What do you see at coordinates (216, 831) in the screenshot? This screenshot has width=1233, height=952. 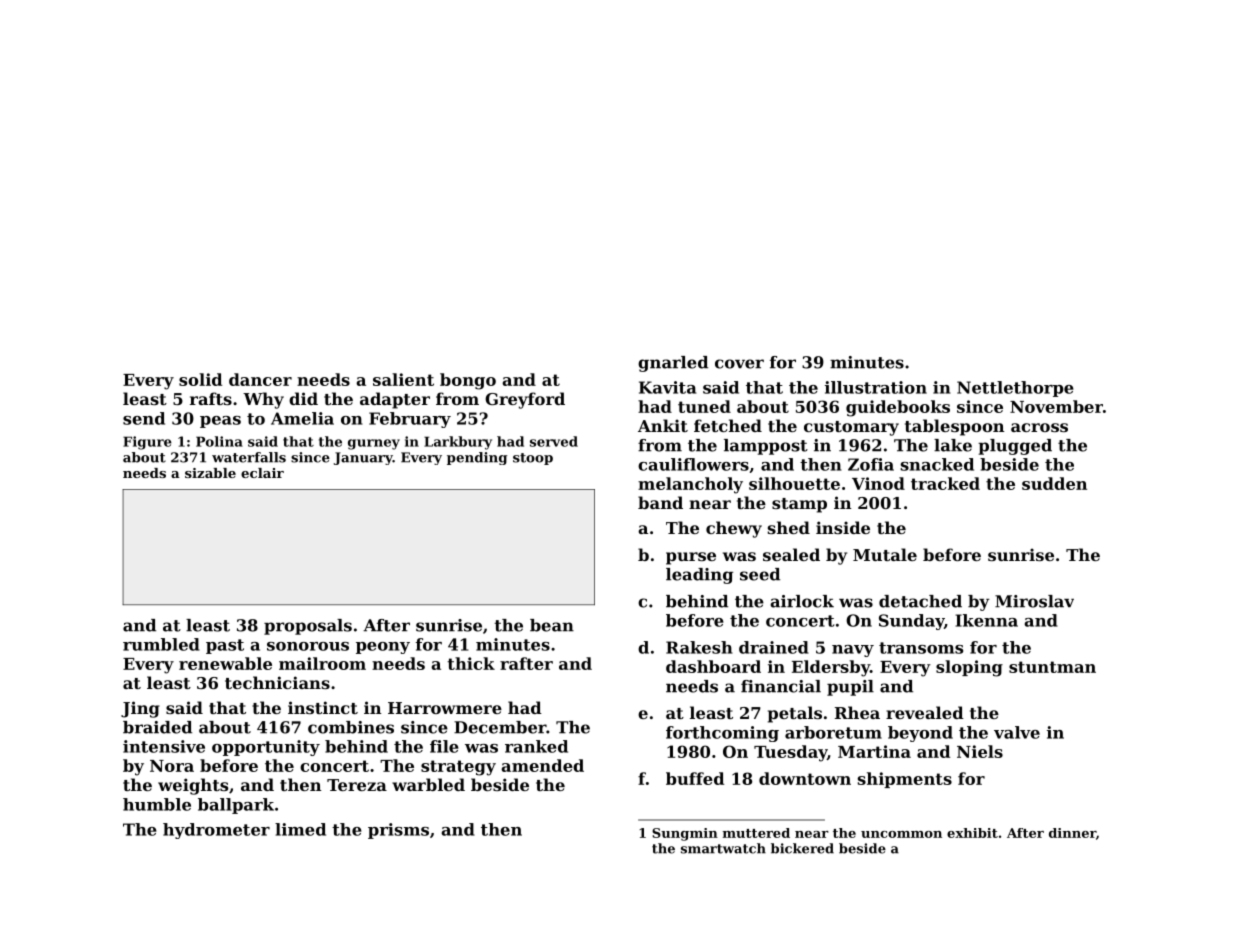 I see `hydrometer` at bounding box center [216, 831].
